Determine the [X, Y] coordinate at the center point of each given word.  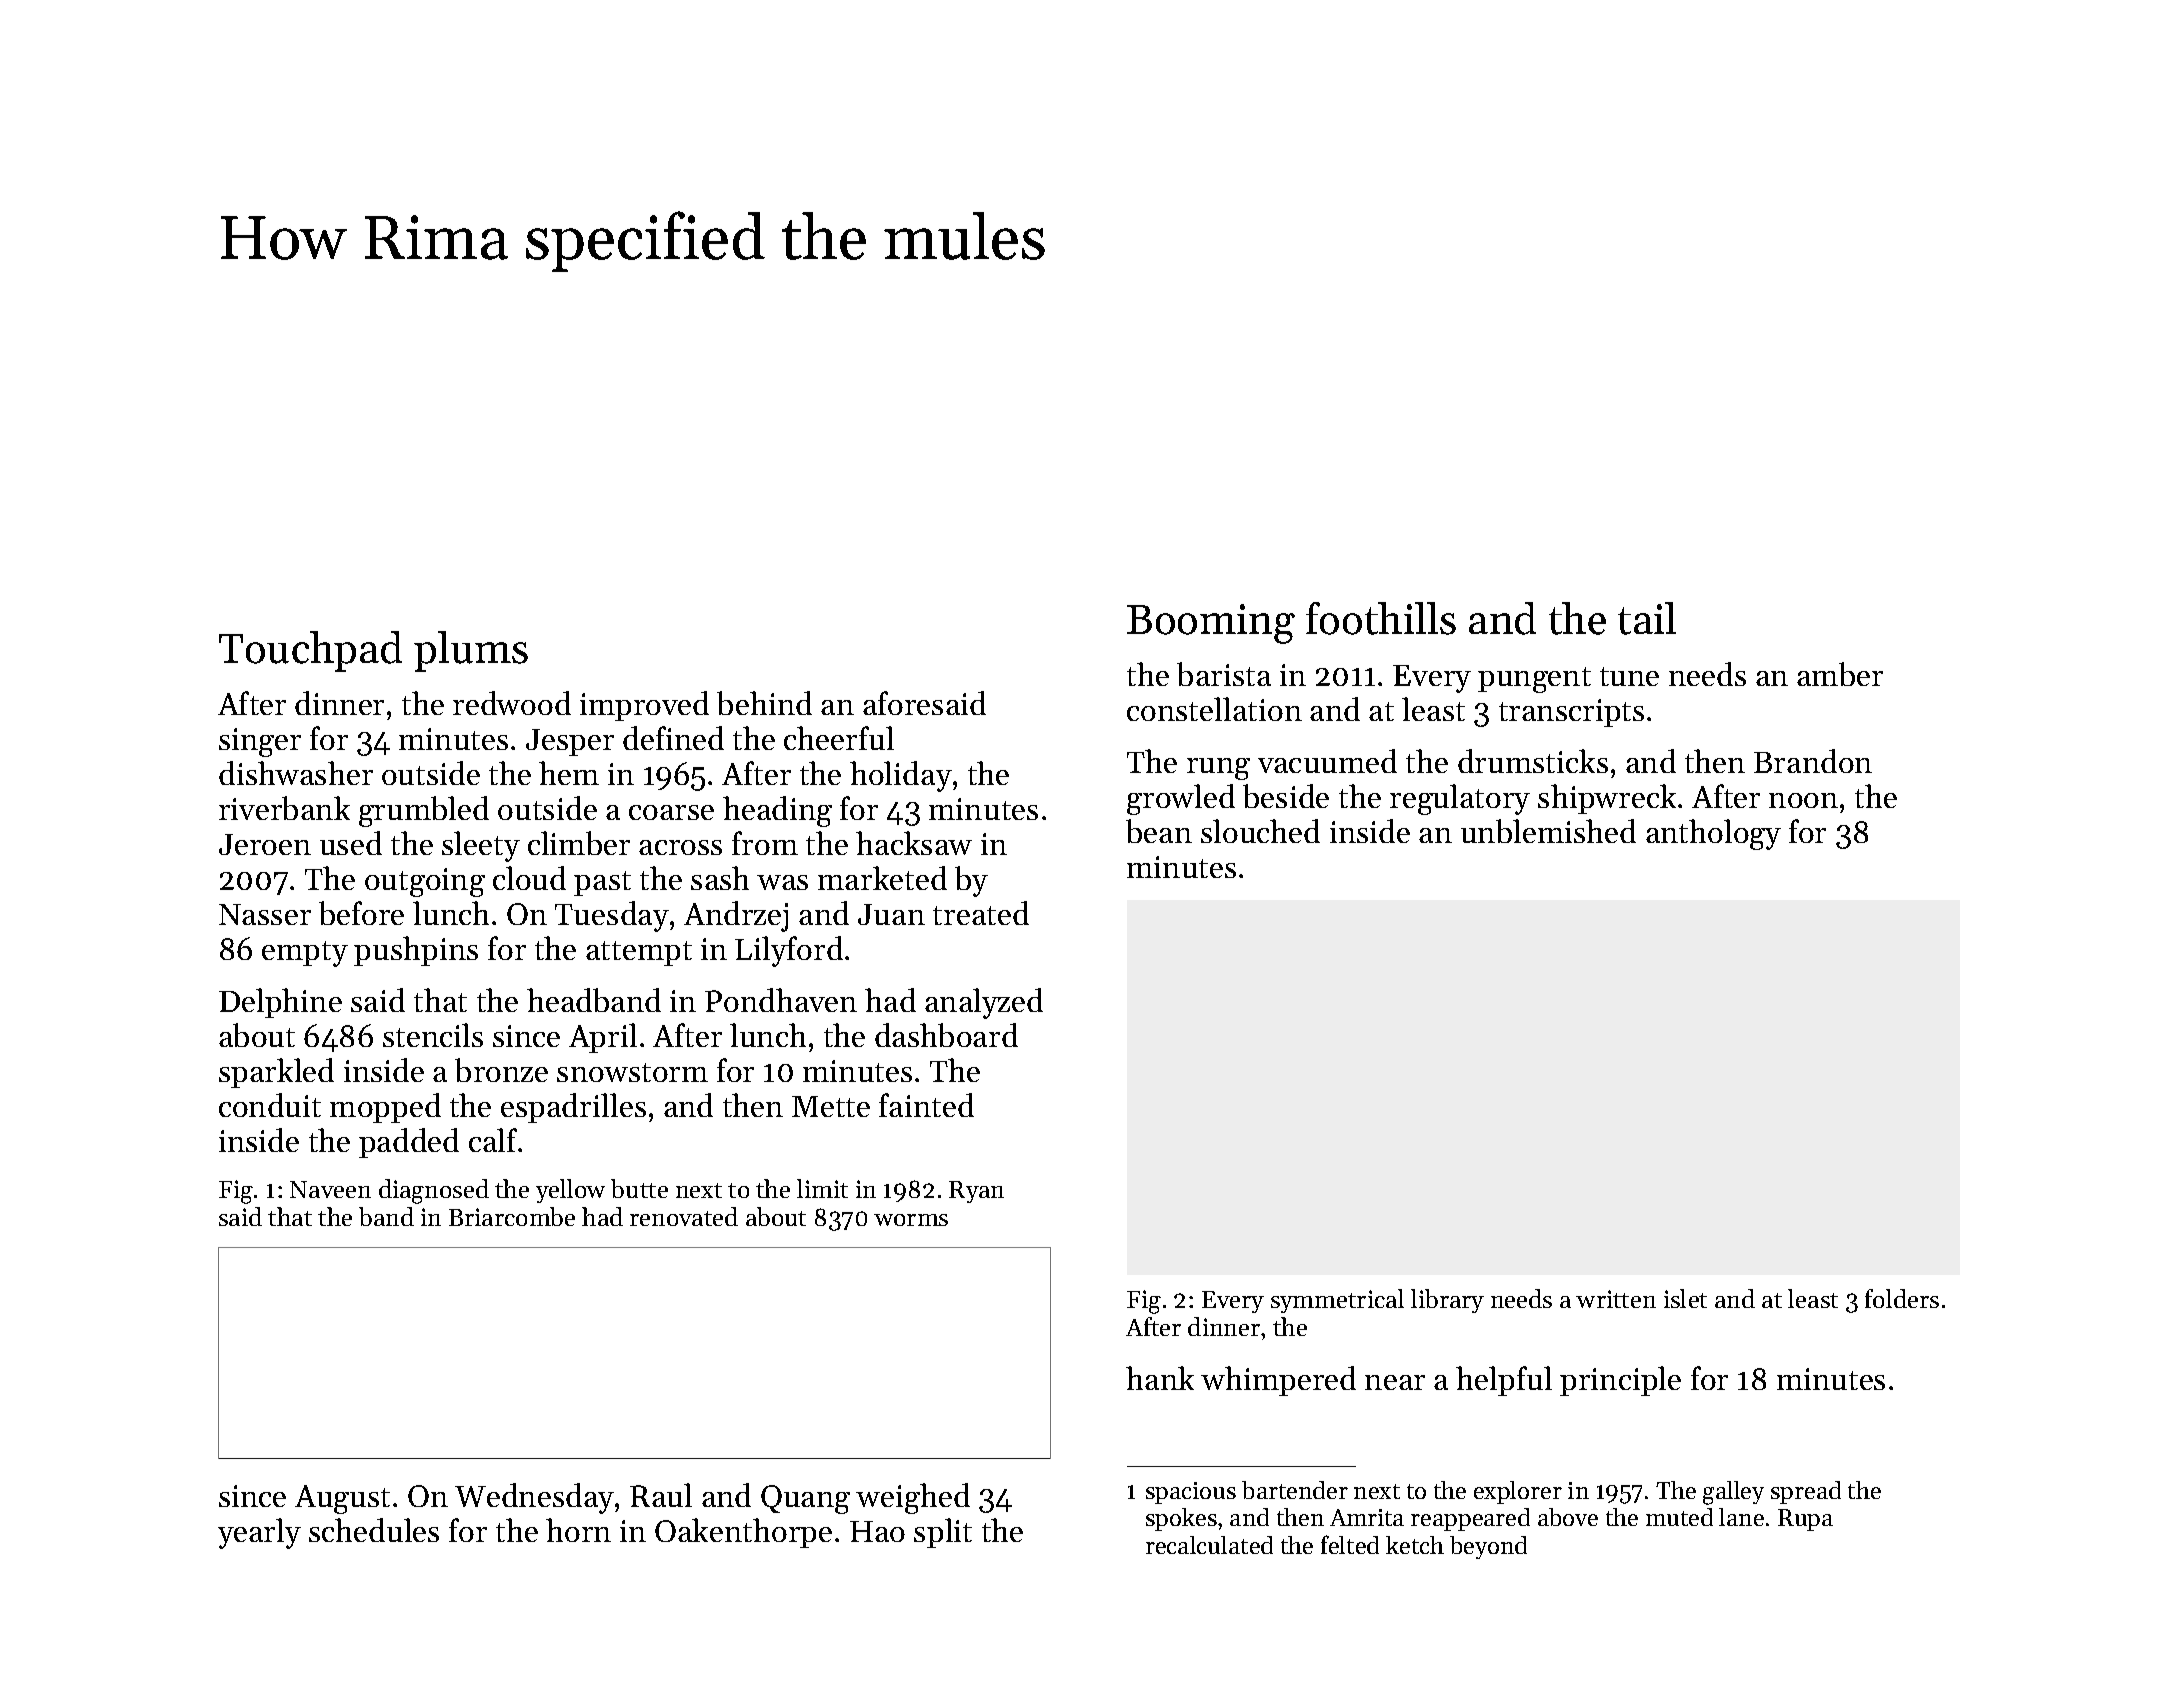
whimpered [1278, 1381]
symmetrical [1337, 1301]
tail [1647, 618]
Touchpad [310, 651]
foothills [1381, 618]
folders [1902, 1298]
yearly [259, 1533]
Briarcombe [512, 1216]
